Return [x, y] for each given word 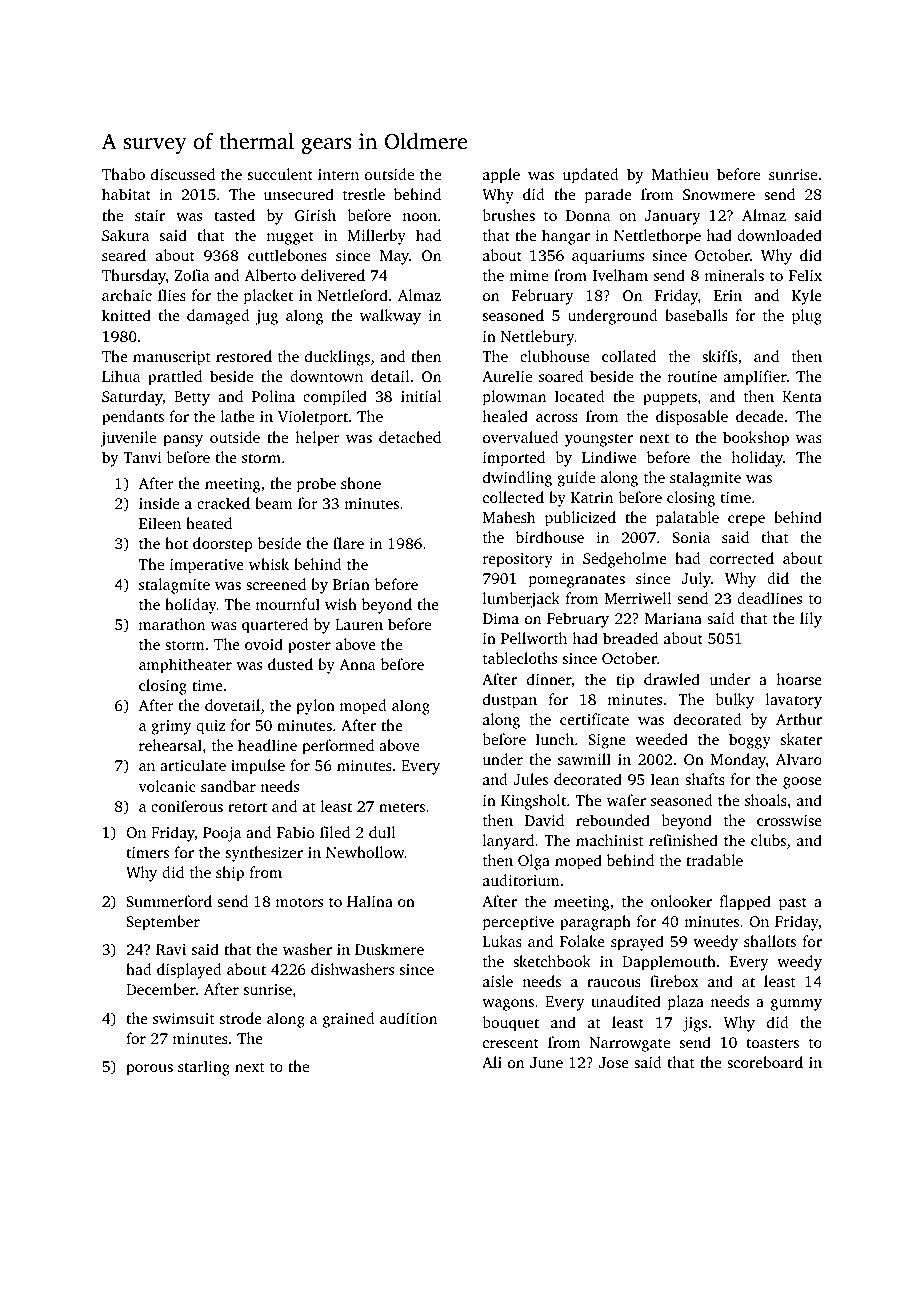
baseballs [696, 315]
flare [348, 543]
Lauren [359, 624]
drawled [672, 679]
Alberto [270, 275]
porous [149, 1070]
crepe [746, 521]
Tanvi [142, 457]
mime [528, 275]
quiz [211, 727]
